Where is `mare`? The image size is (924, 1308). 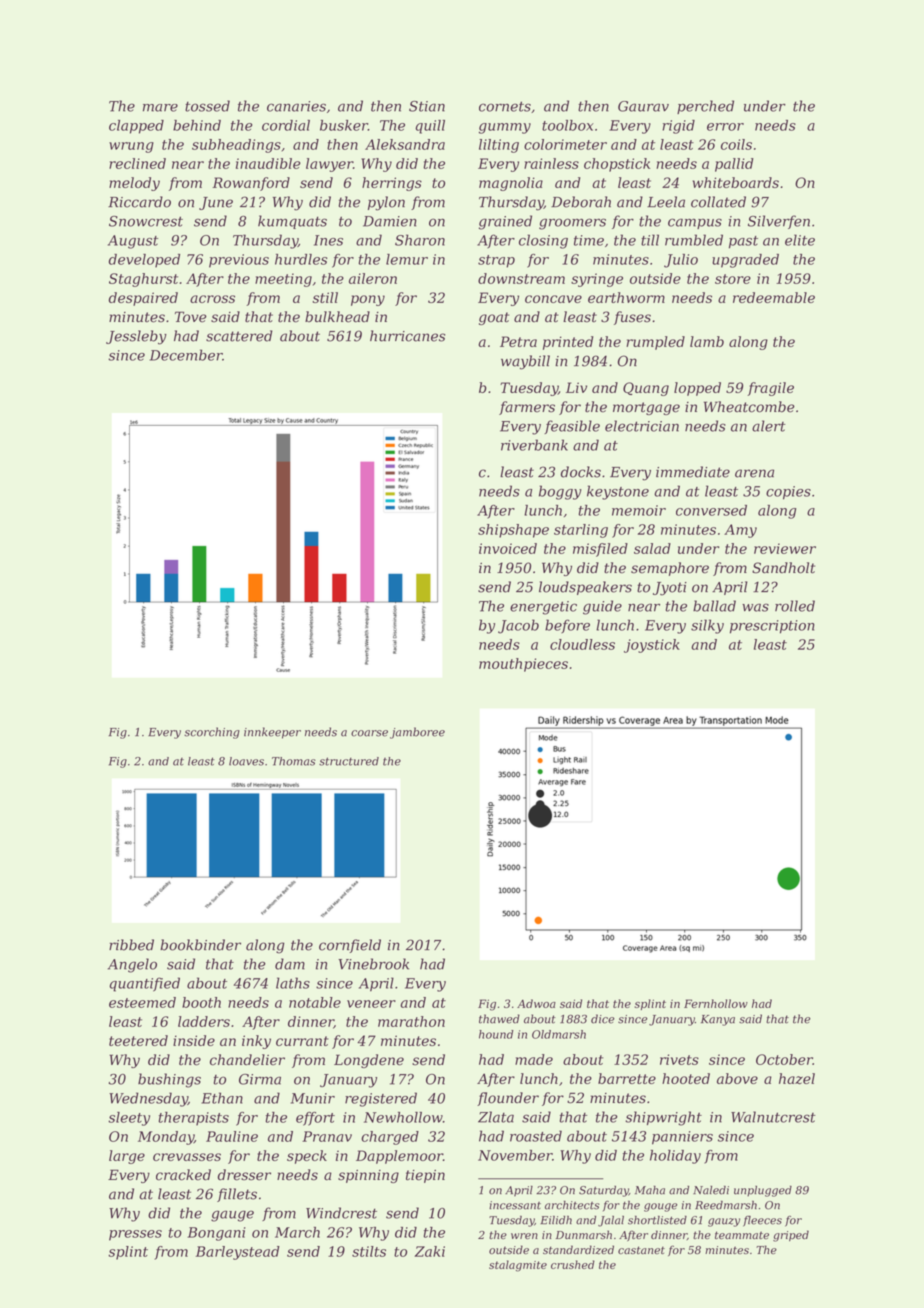 mare is located at coordinates (160, 108).
